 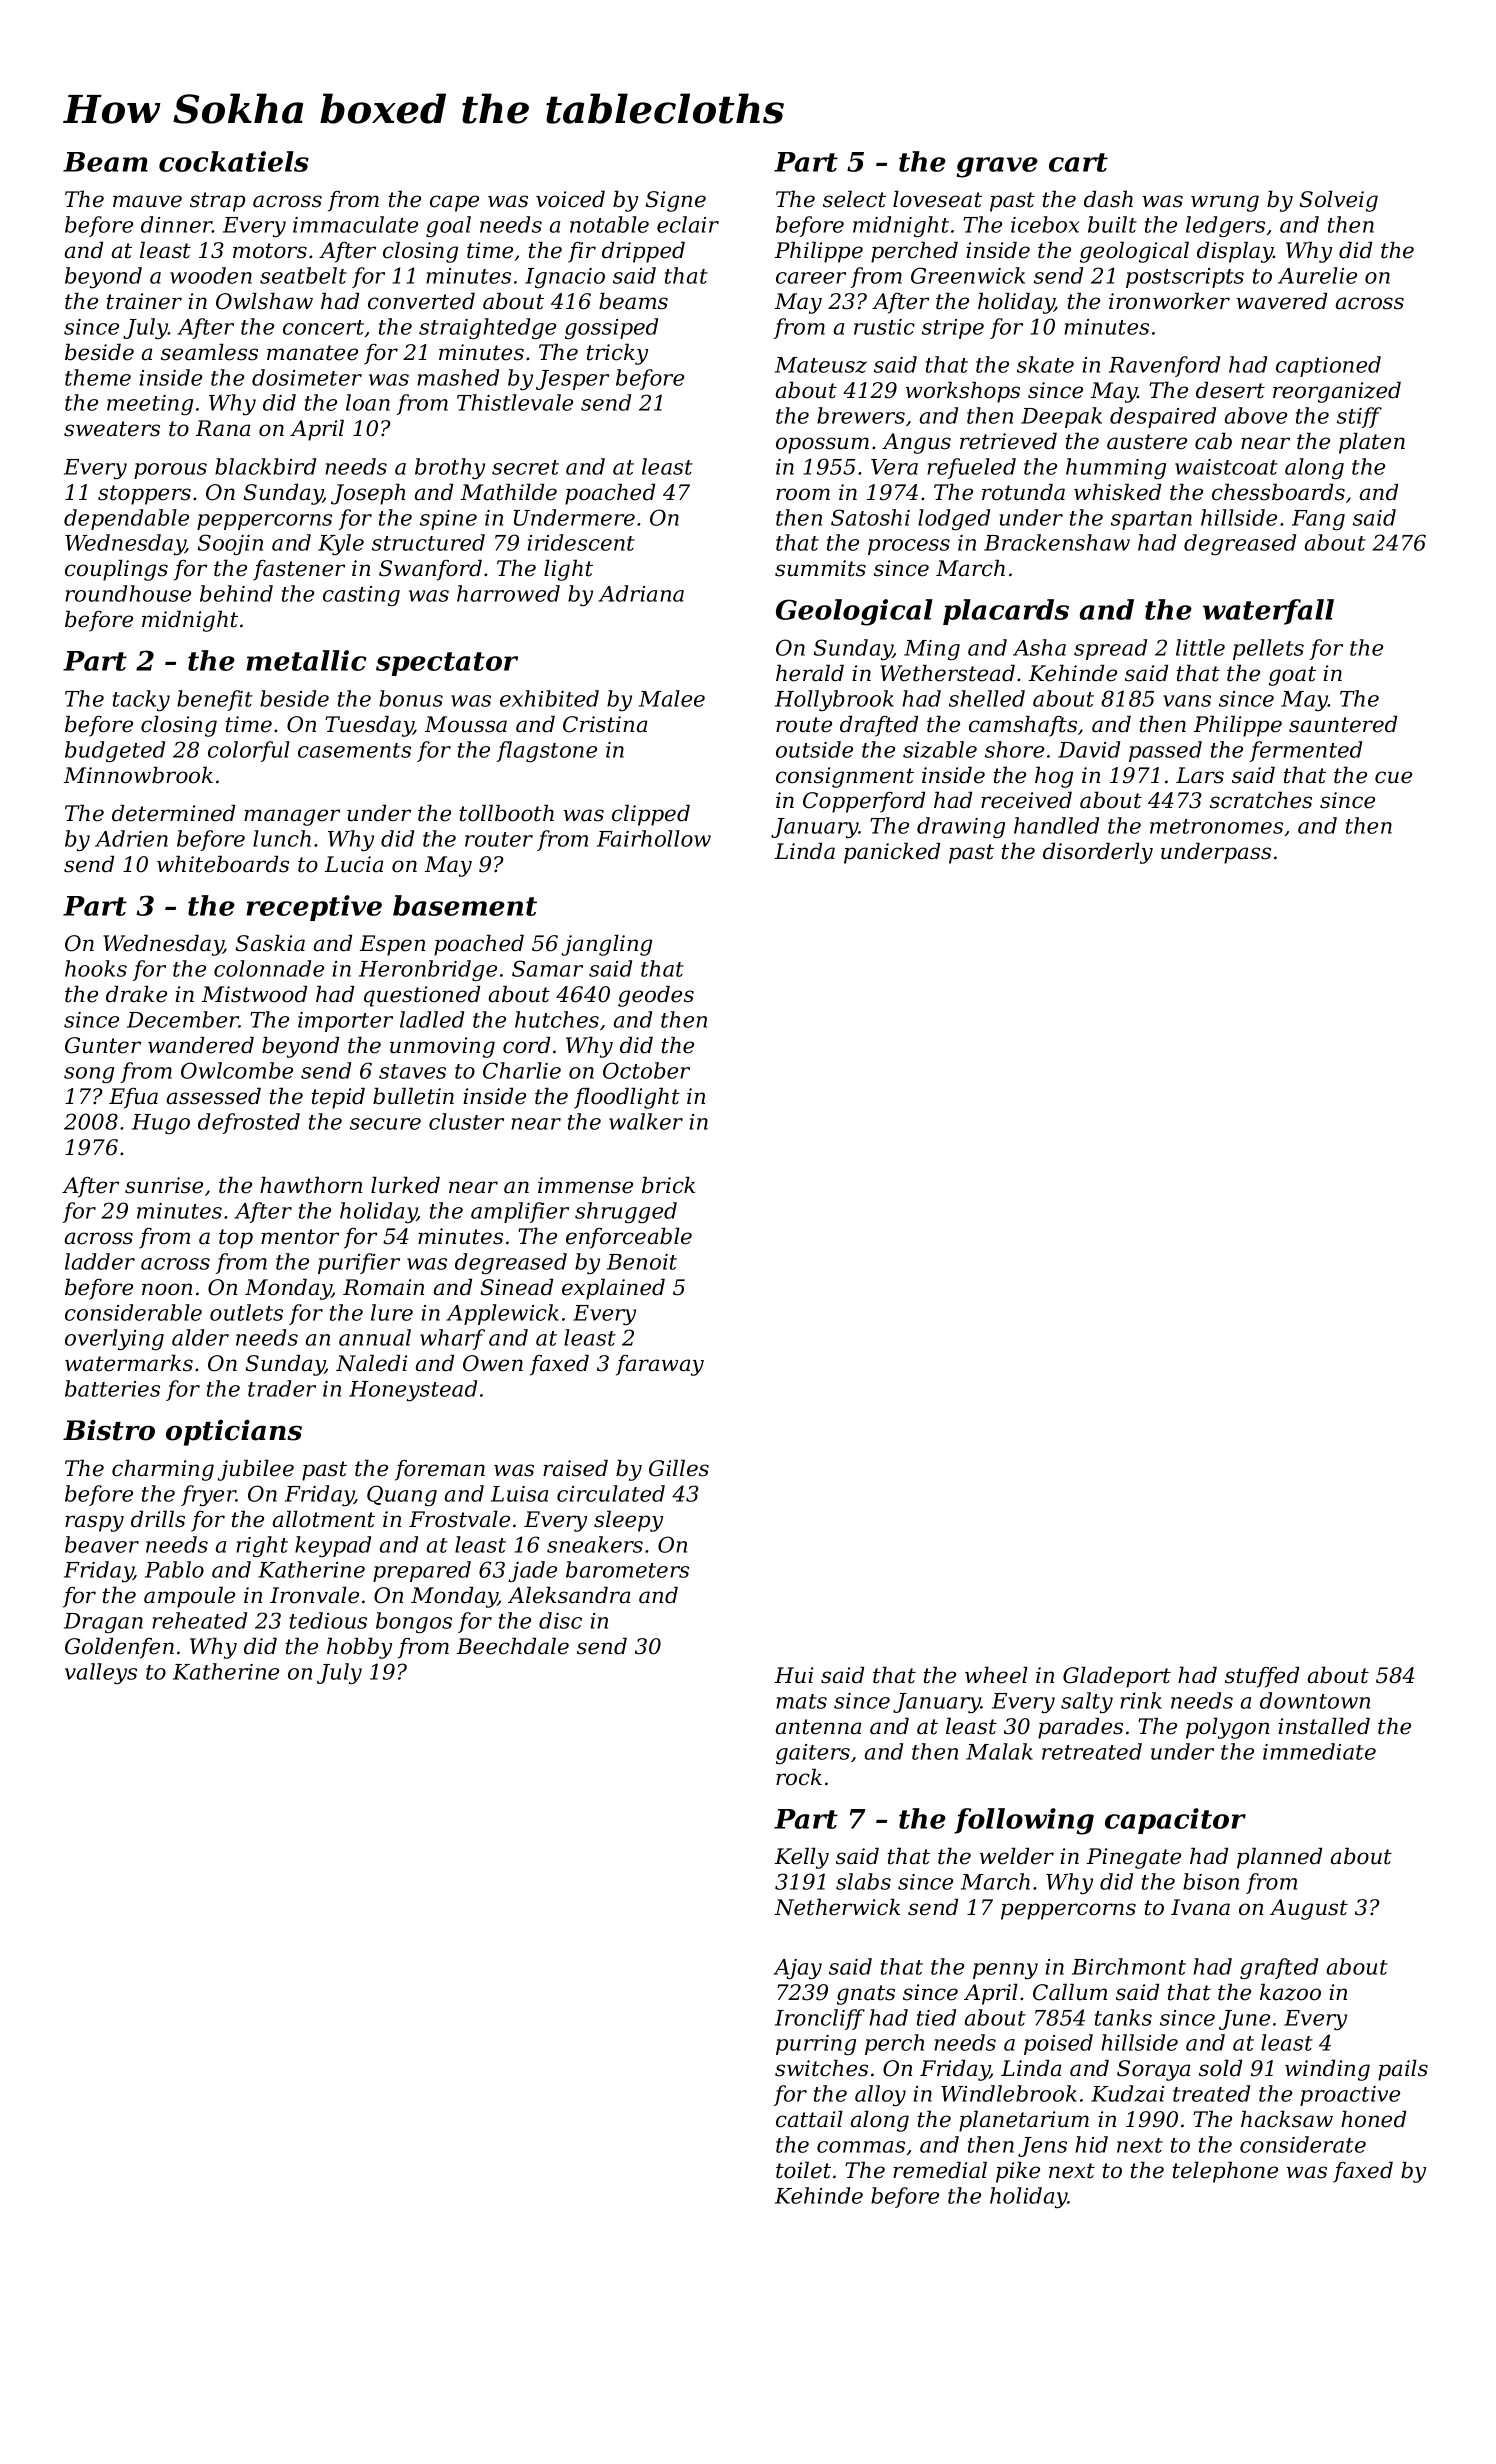 I want to click on mauve, so click(x=147, y=201).
